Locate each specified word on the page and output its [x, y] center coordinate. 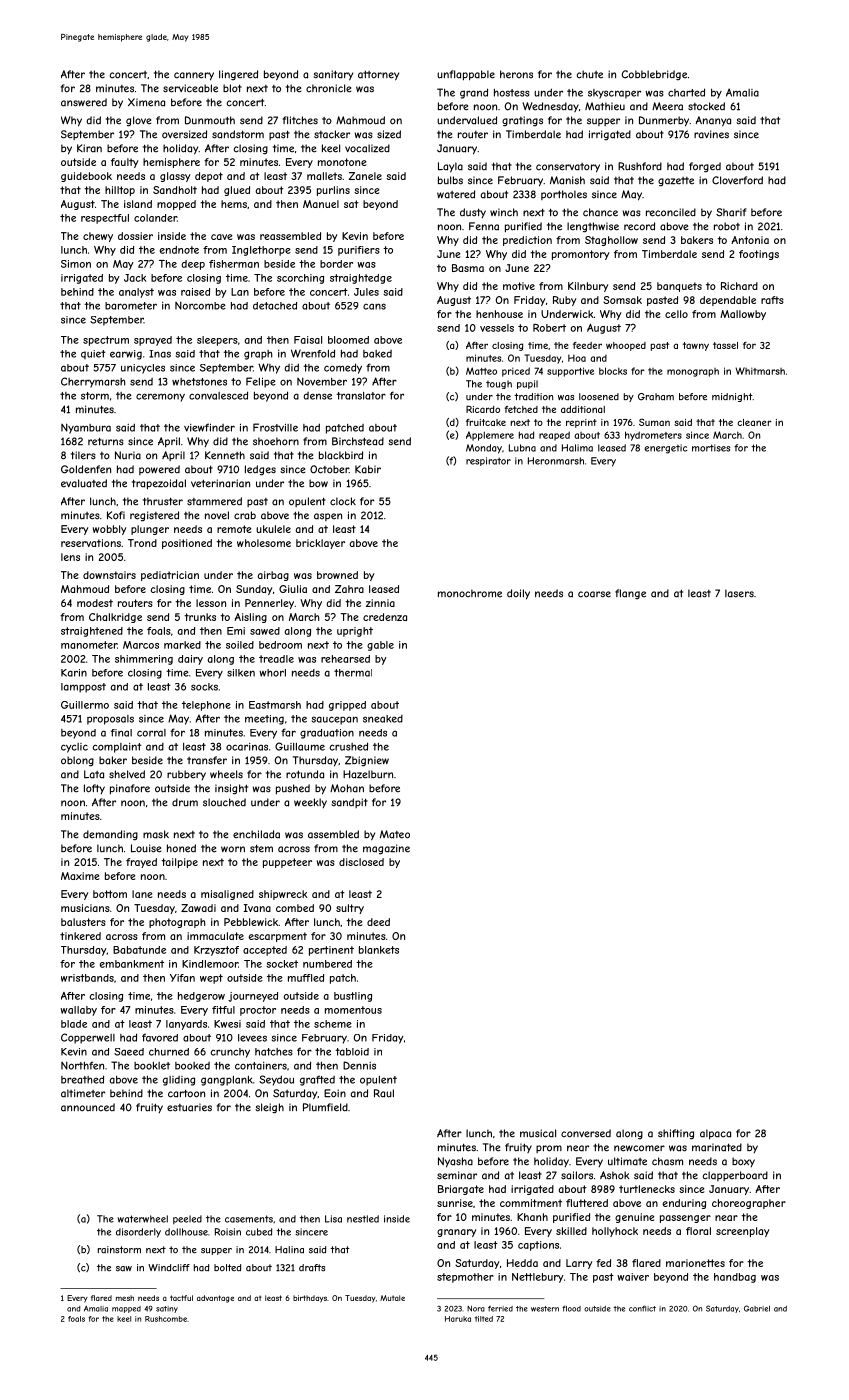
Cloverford [737, 180]
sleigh [269, 1108]
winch [504, 212]
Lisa [333, 1219]
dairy [190, 660]
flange [630, 594]
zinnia [380, 603]
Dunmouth [210, 120]
